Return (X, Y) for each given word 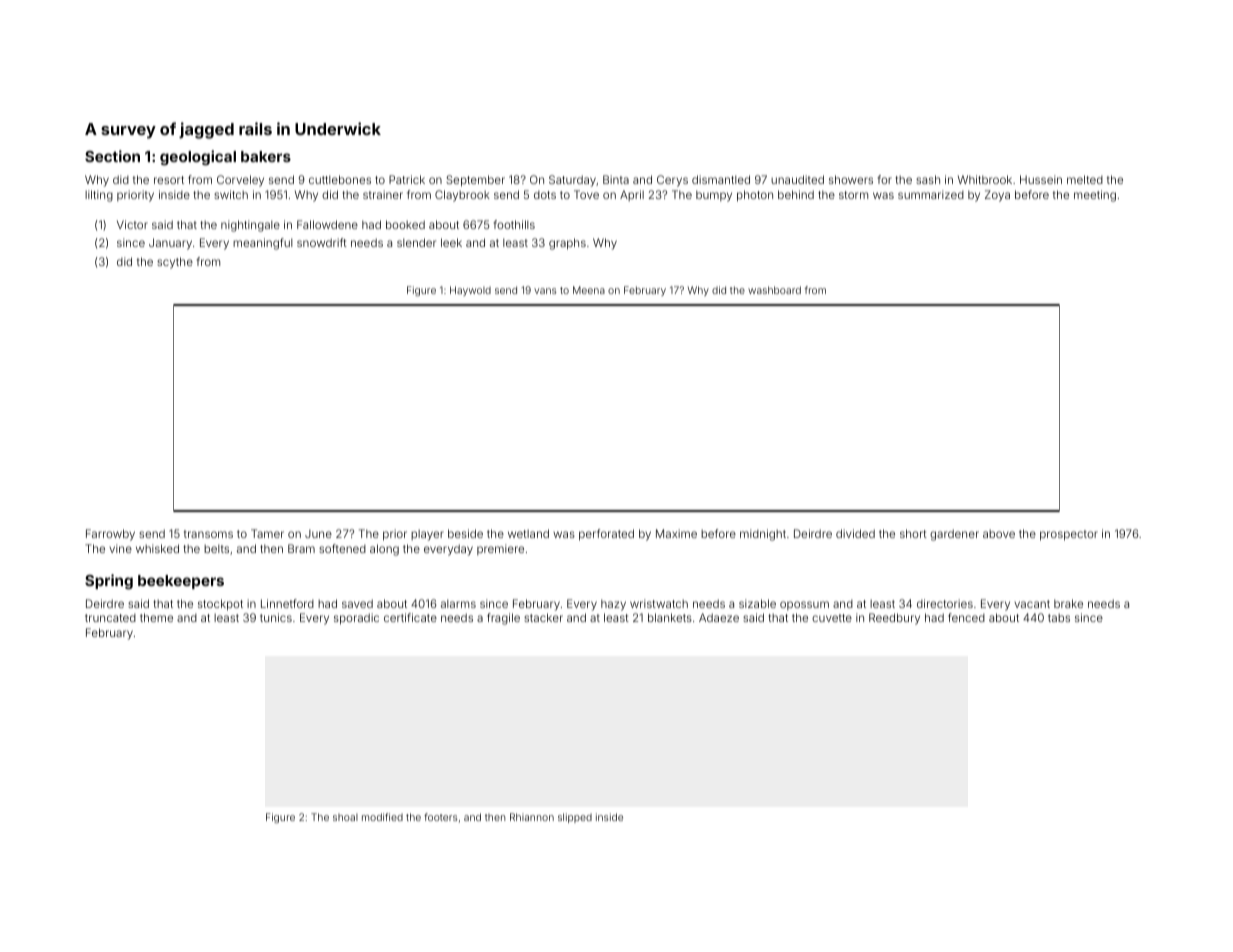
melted (1085, 179)
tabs (1059, 618)
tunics (276, 617)
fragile (503, 619)
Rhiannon (532, 817)
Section (112, 156)
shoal (345, 817)
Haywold (470, 291)
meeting (1095, 196)
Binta (616, 179)
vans (545, 291)
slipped (575, 818)
